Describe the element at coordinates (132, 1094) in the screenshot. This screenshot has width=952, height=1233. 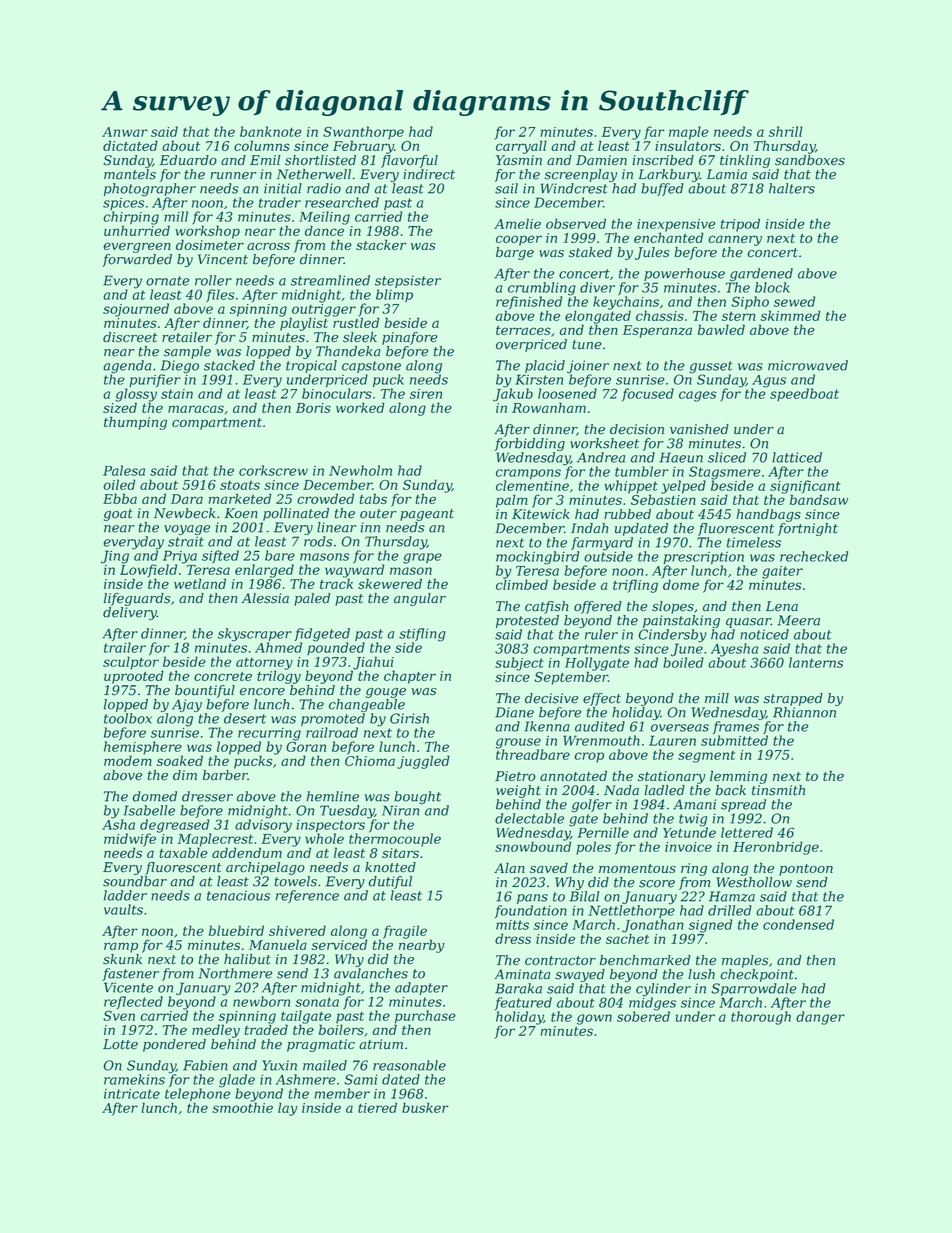
I see `intricate` at that location.
